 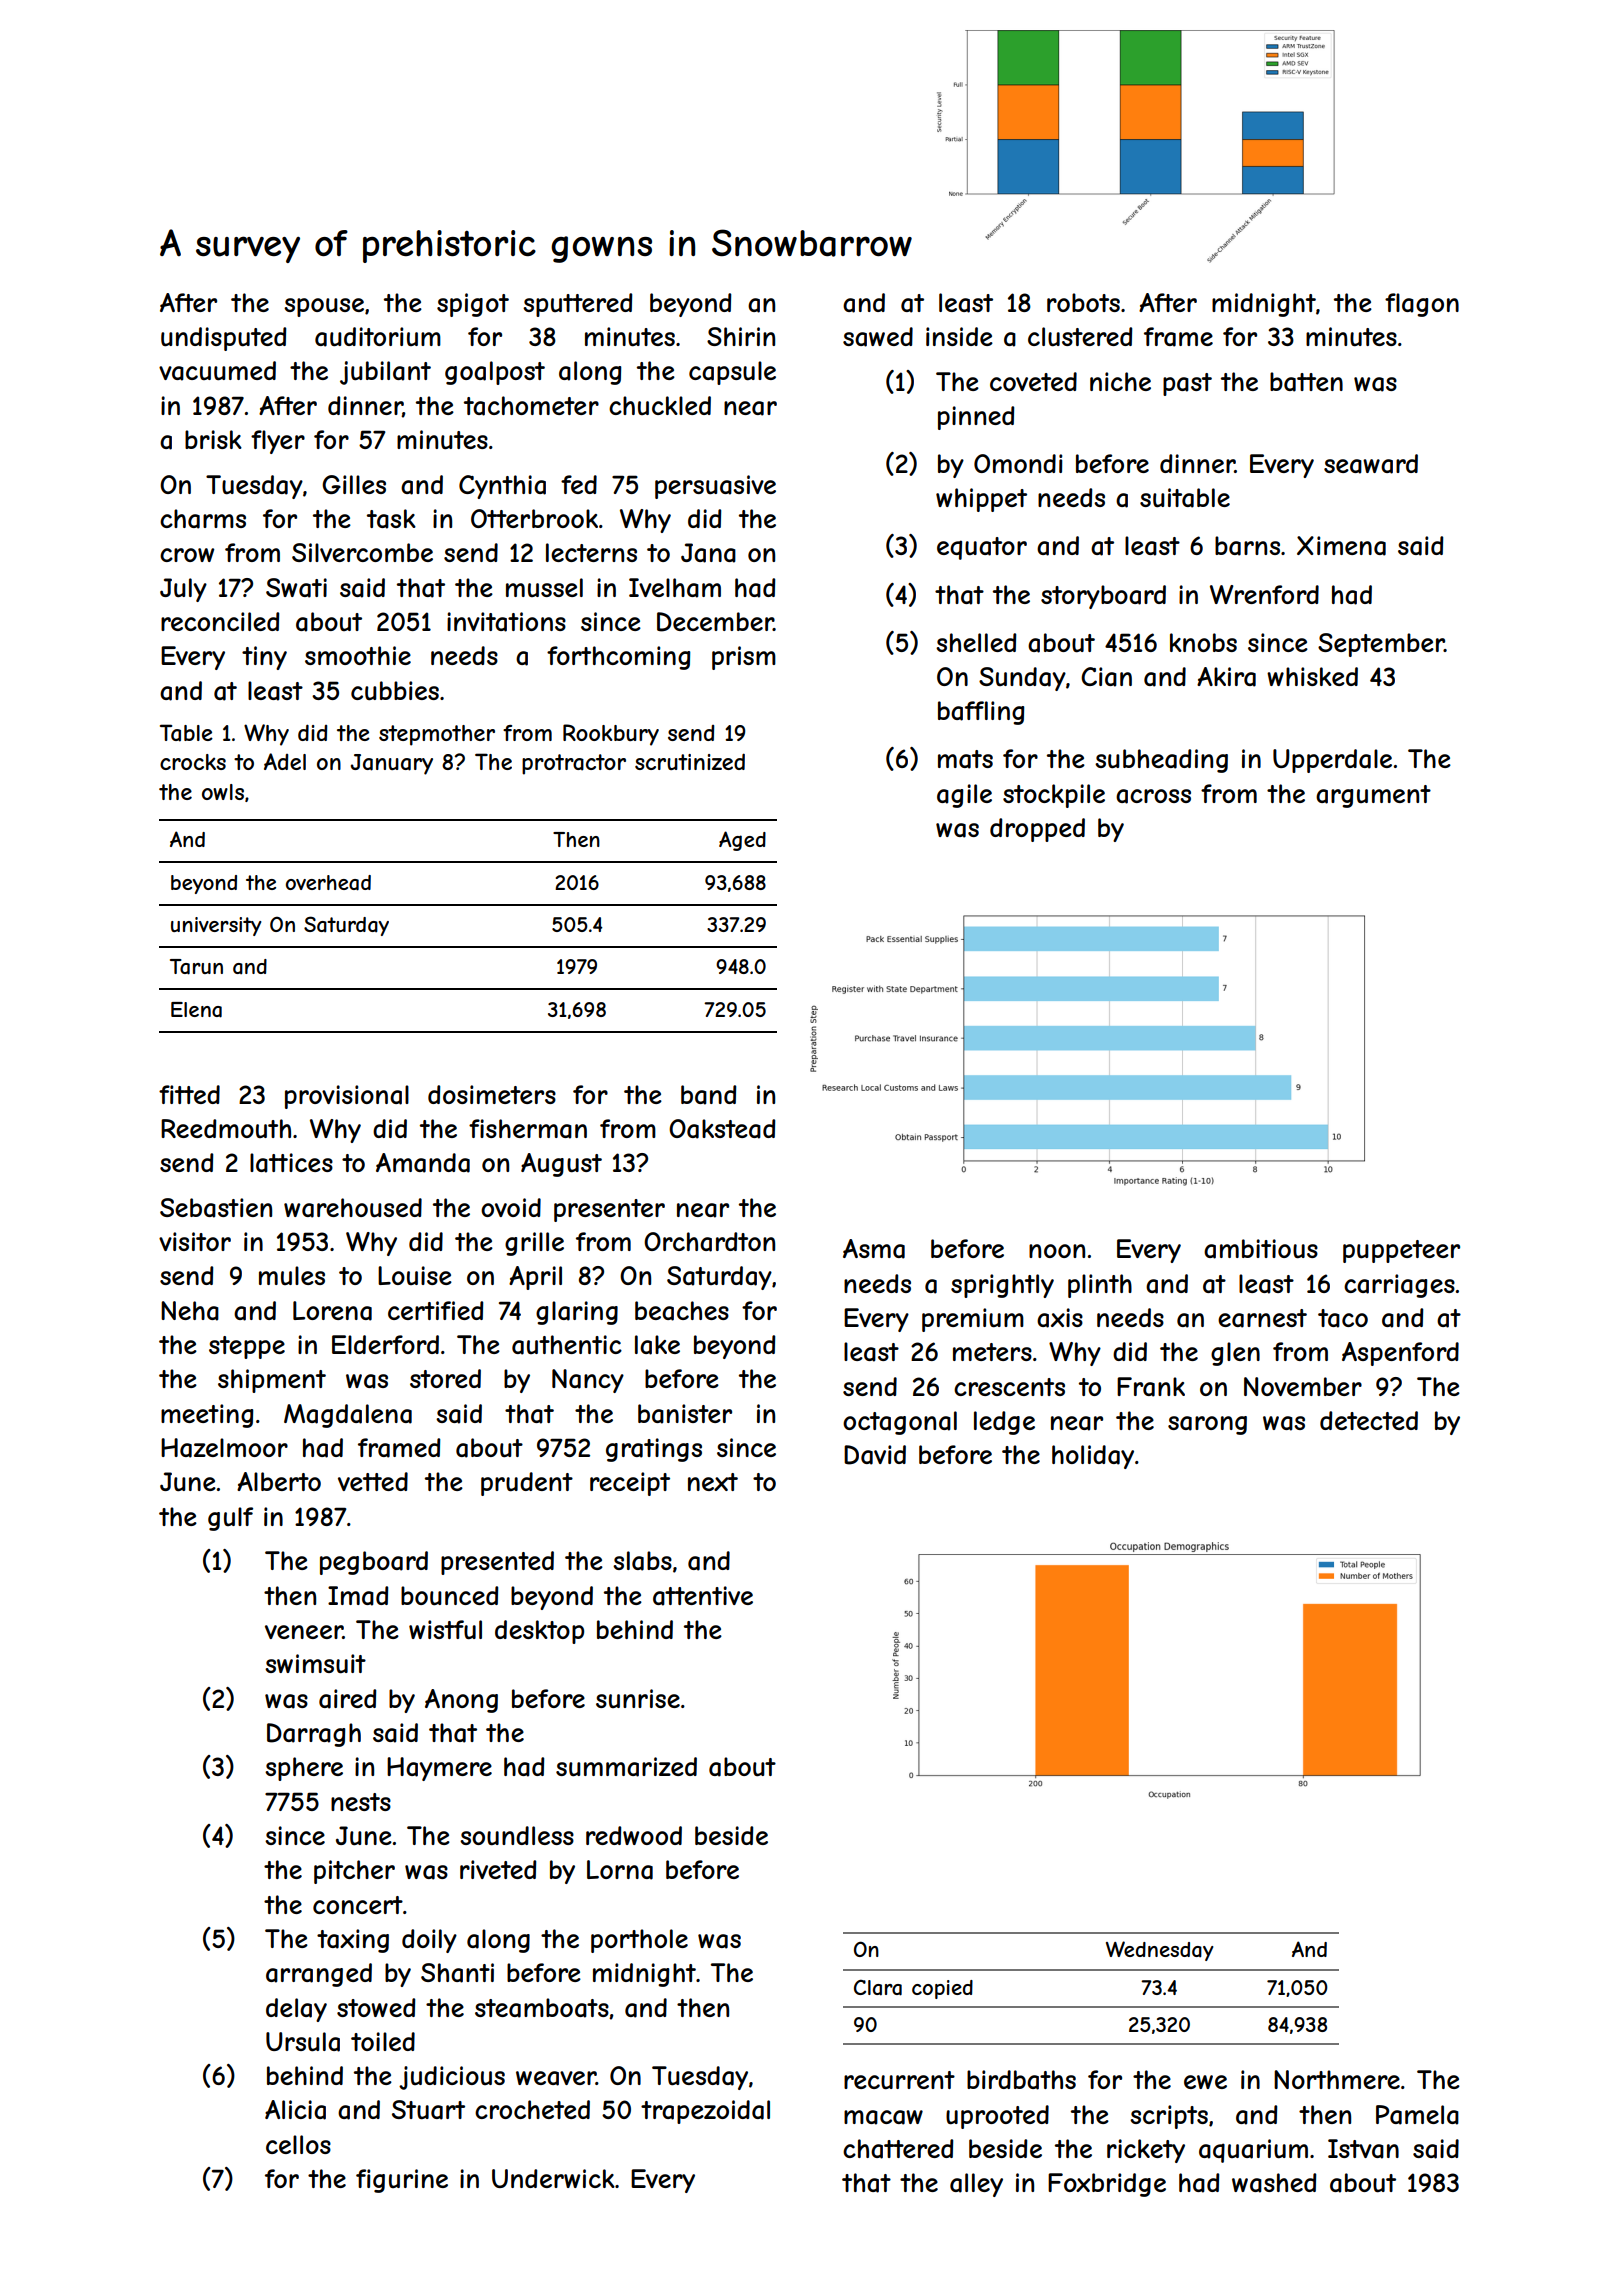 I want to click on chattered, so click(x=898, y=2149).
